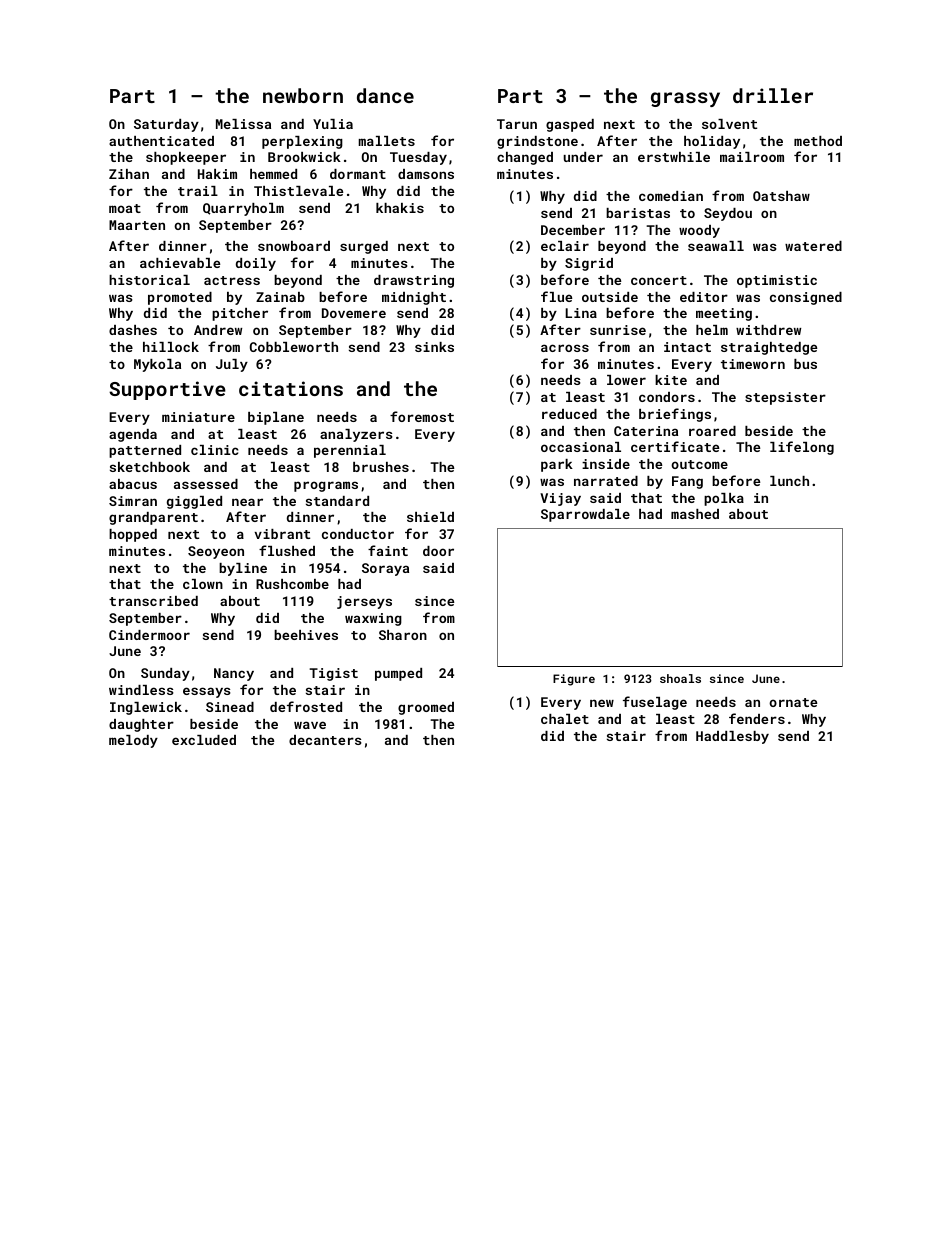 This page has width=952, height=1233. What do you see at coordinates (685, 99) in the page?
I see `grassy` at bounding box center [685, 99].
